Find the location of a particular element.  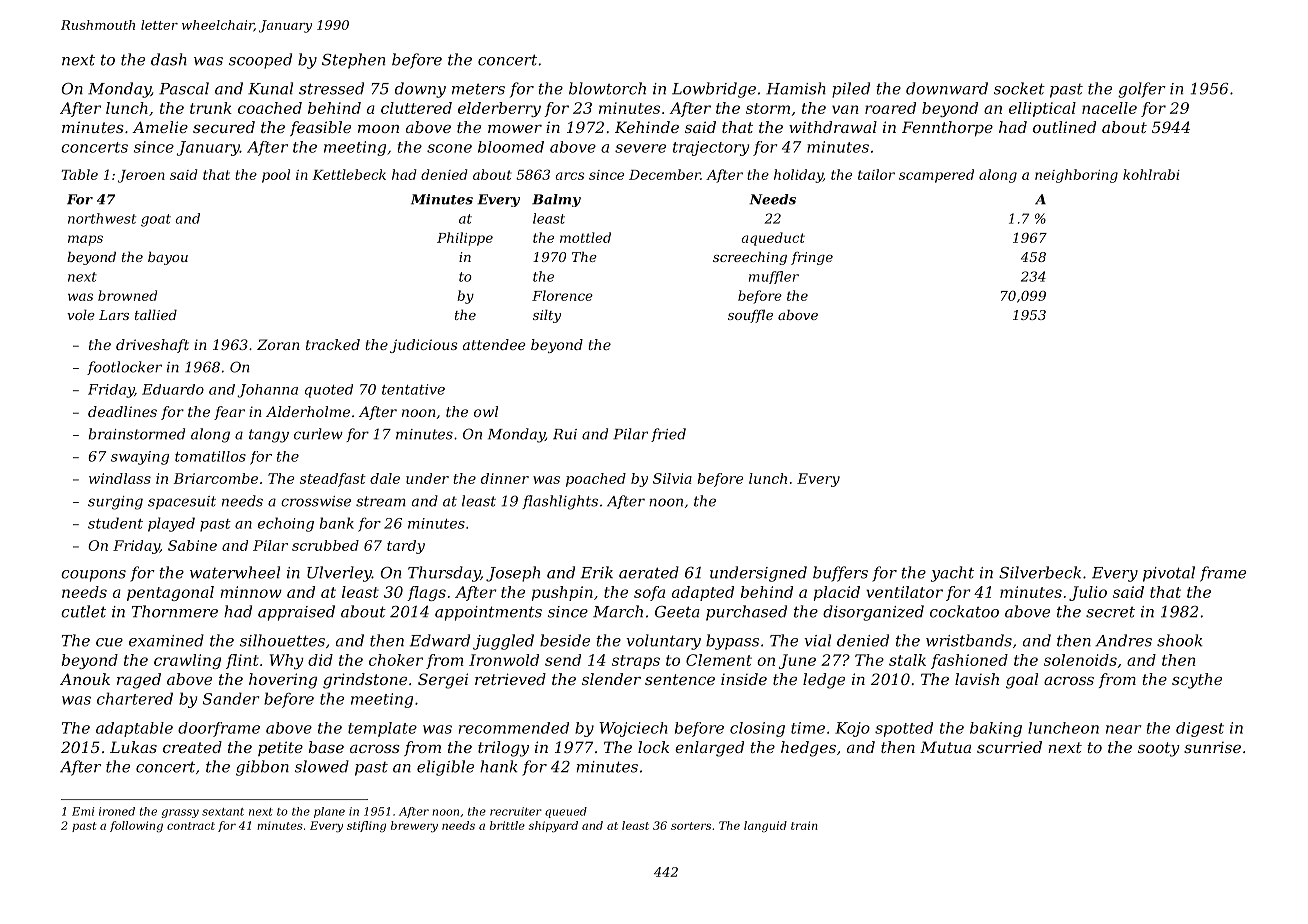

dash is located at coordinates (169, 59).
